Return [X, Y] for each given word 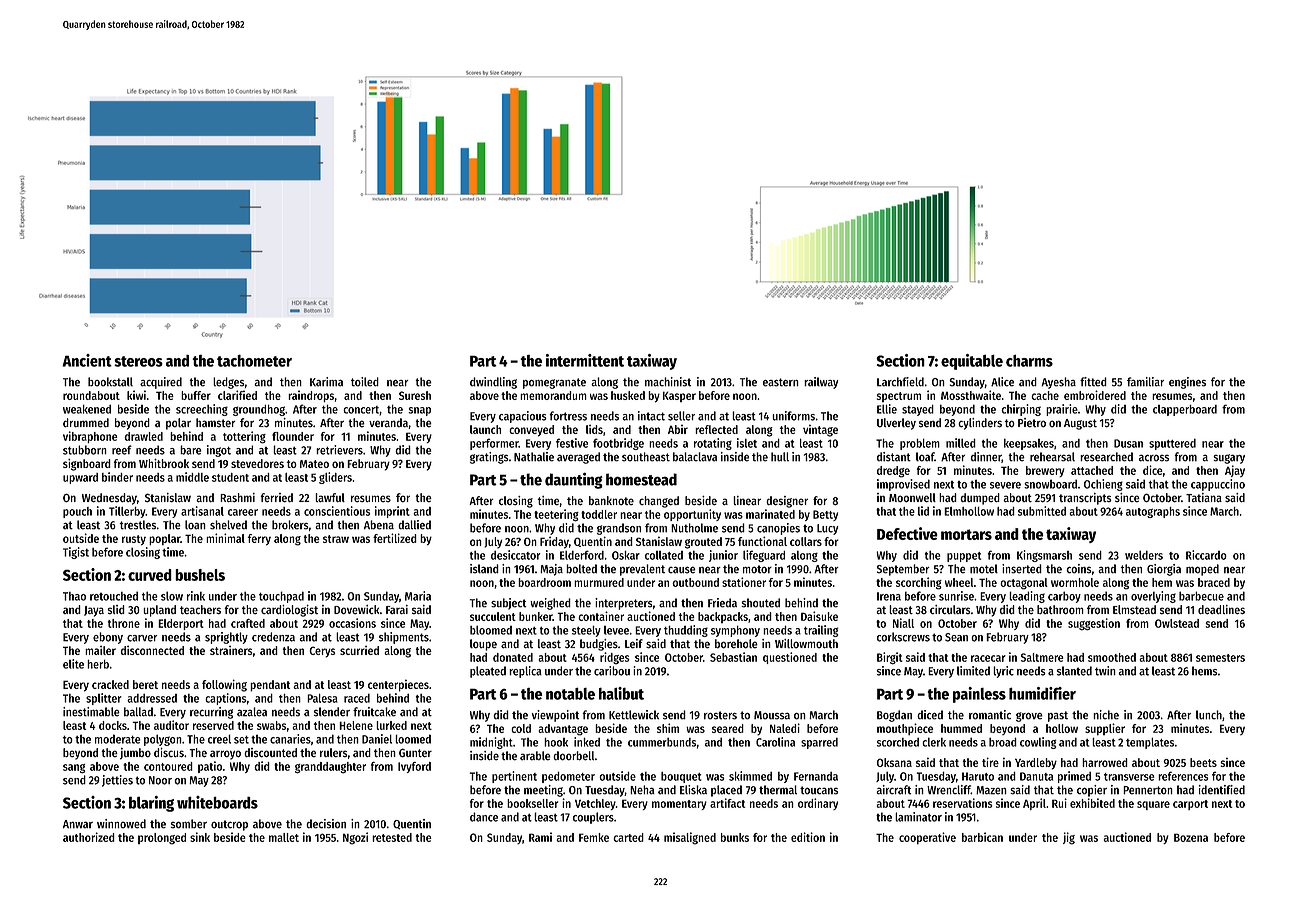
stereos [138, 361]
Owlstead [1177, 623]
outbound [695, 582]
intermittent [585, 360]
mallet [284, 837]
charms [1029, 361]
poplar [164, 540]
